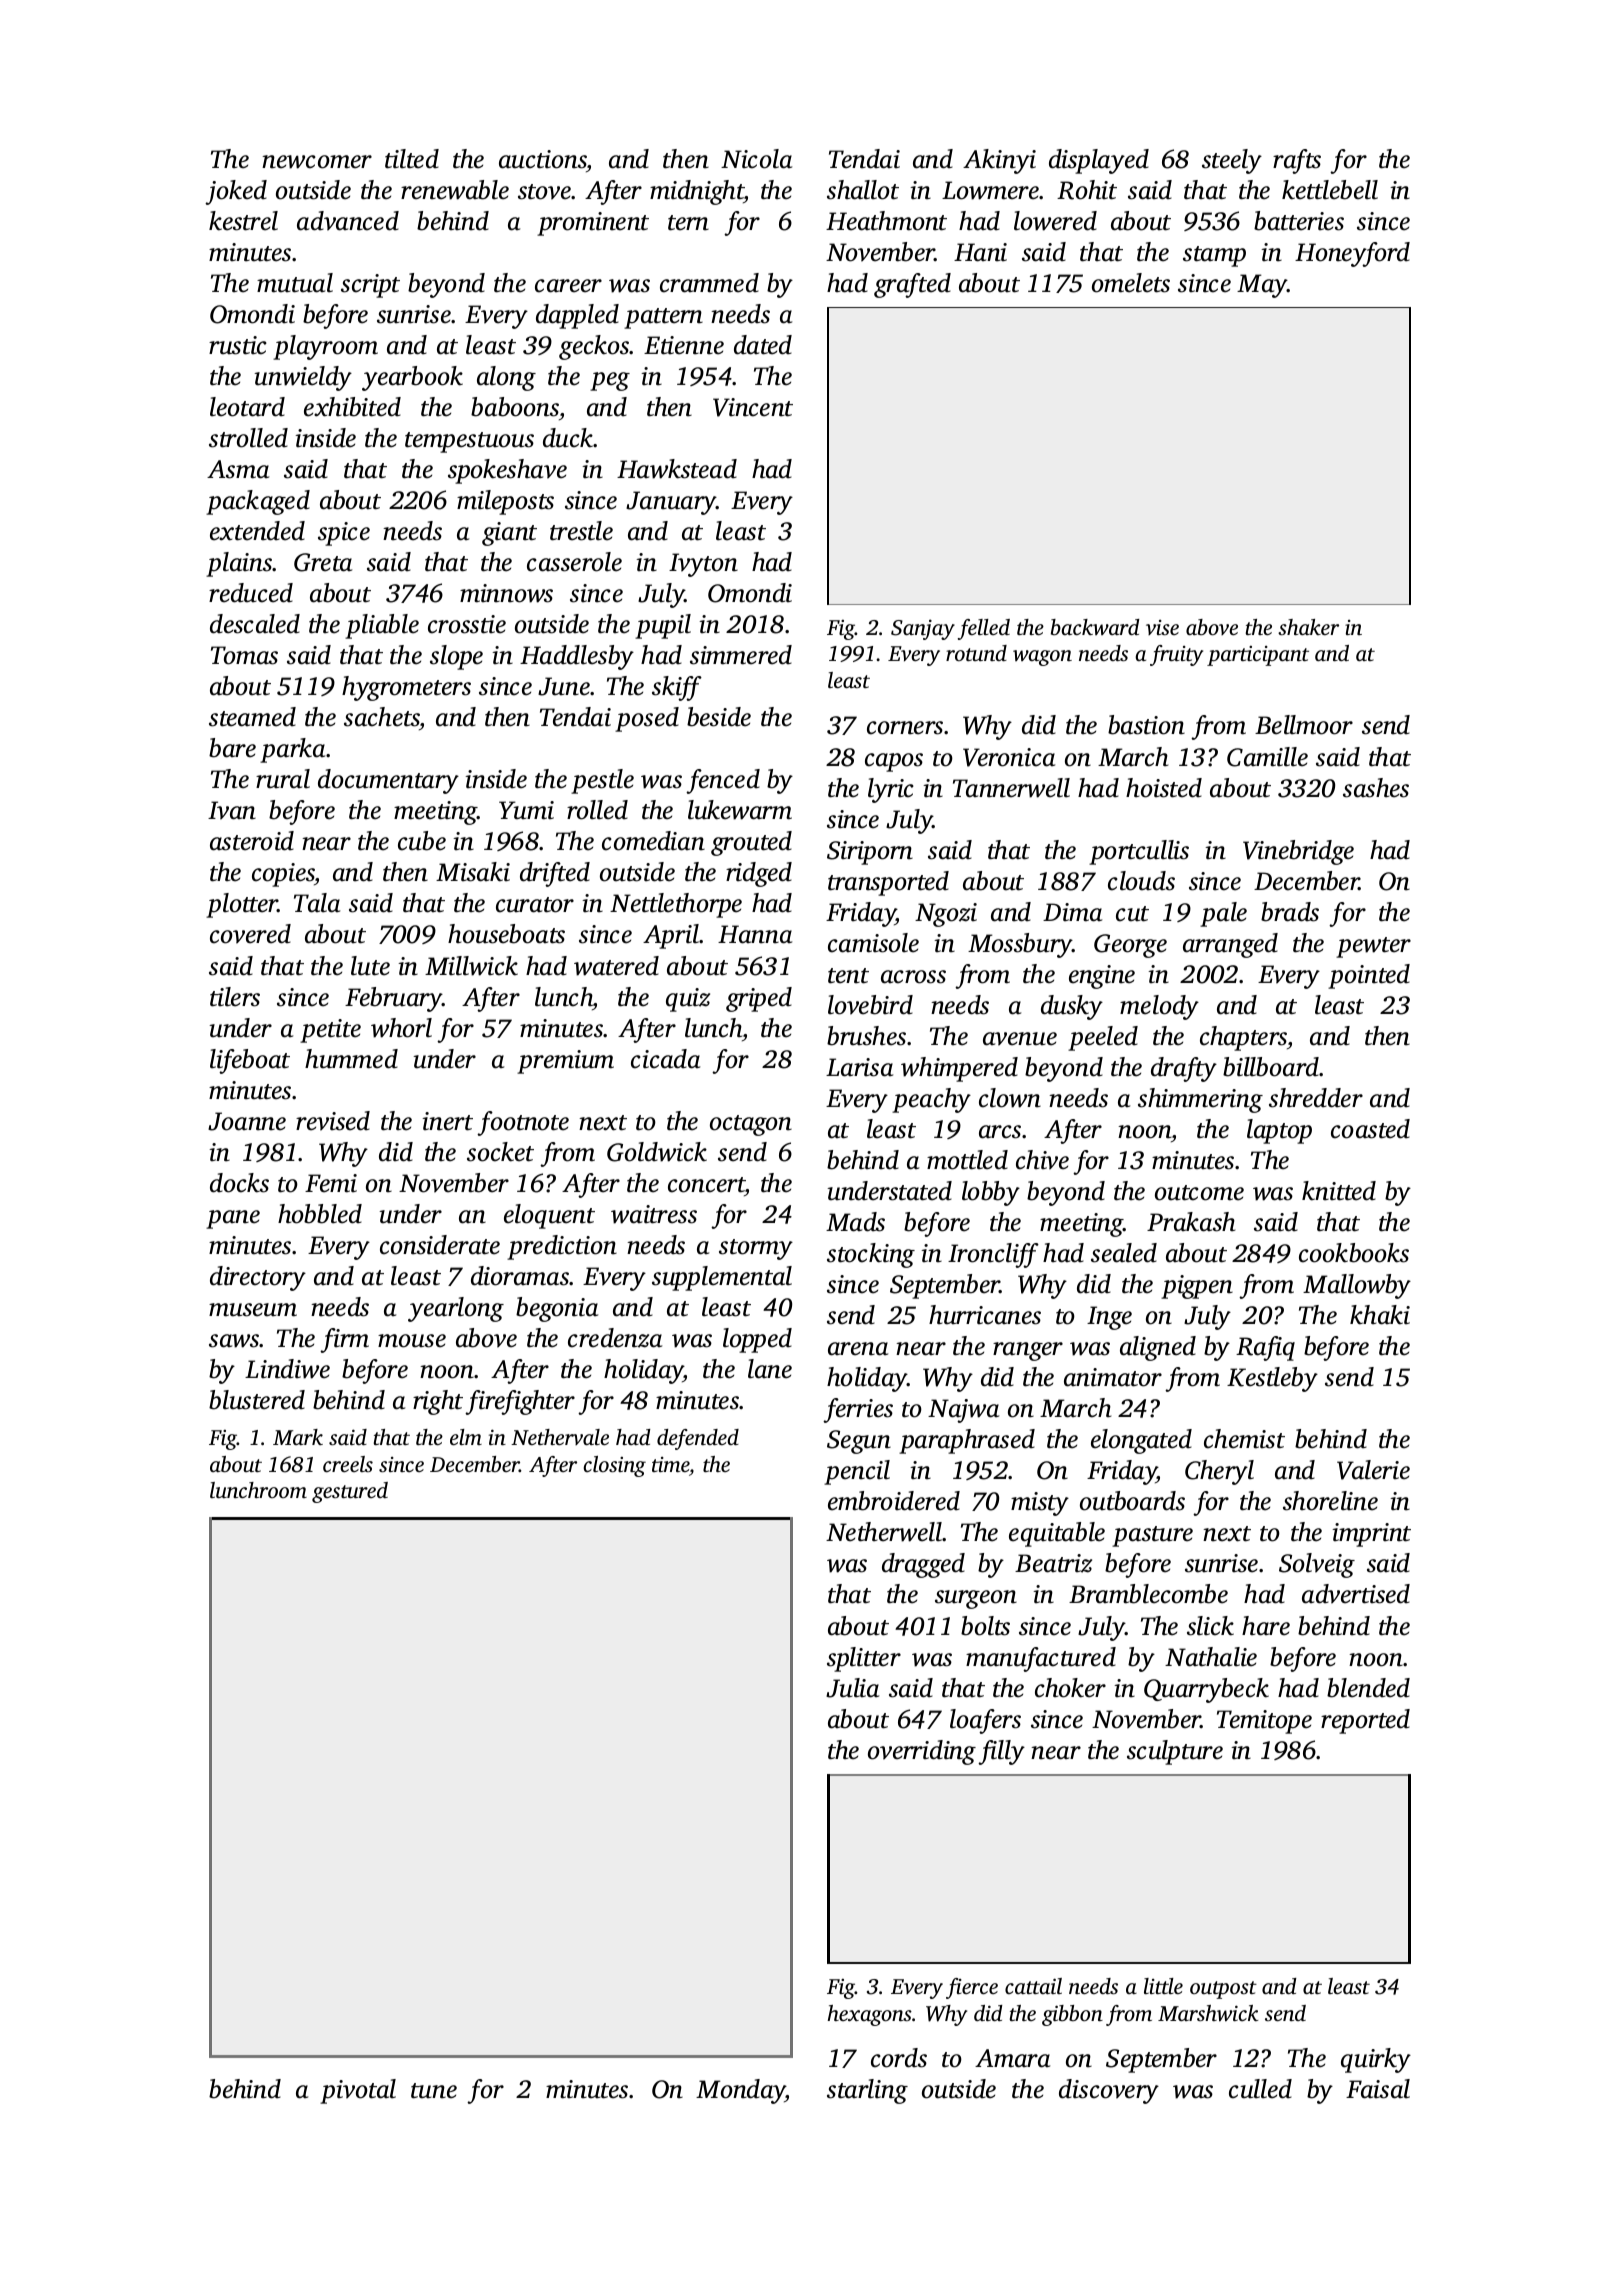 The width and height of the document is (1620, 2292). Describe the element at coordinates (1262, 286) in the document. I see `May` at that location.
